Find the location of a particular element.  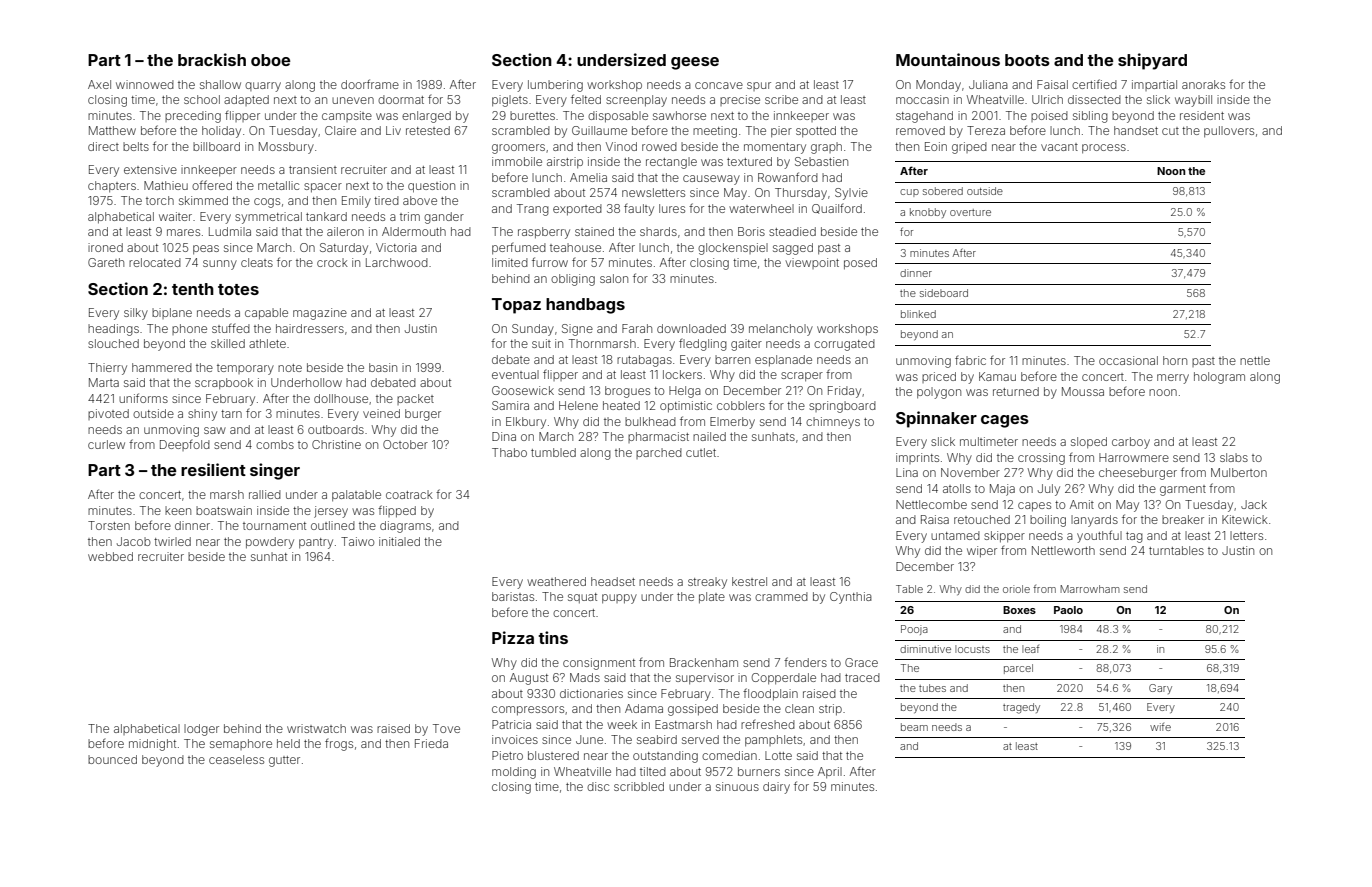

outlined is located at coordinates (333, 525).
